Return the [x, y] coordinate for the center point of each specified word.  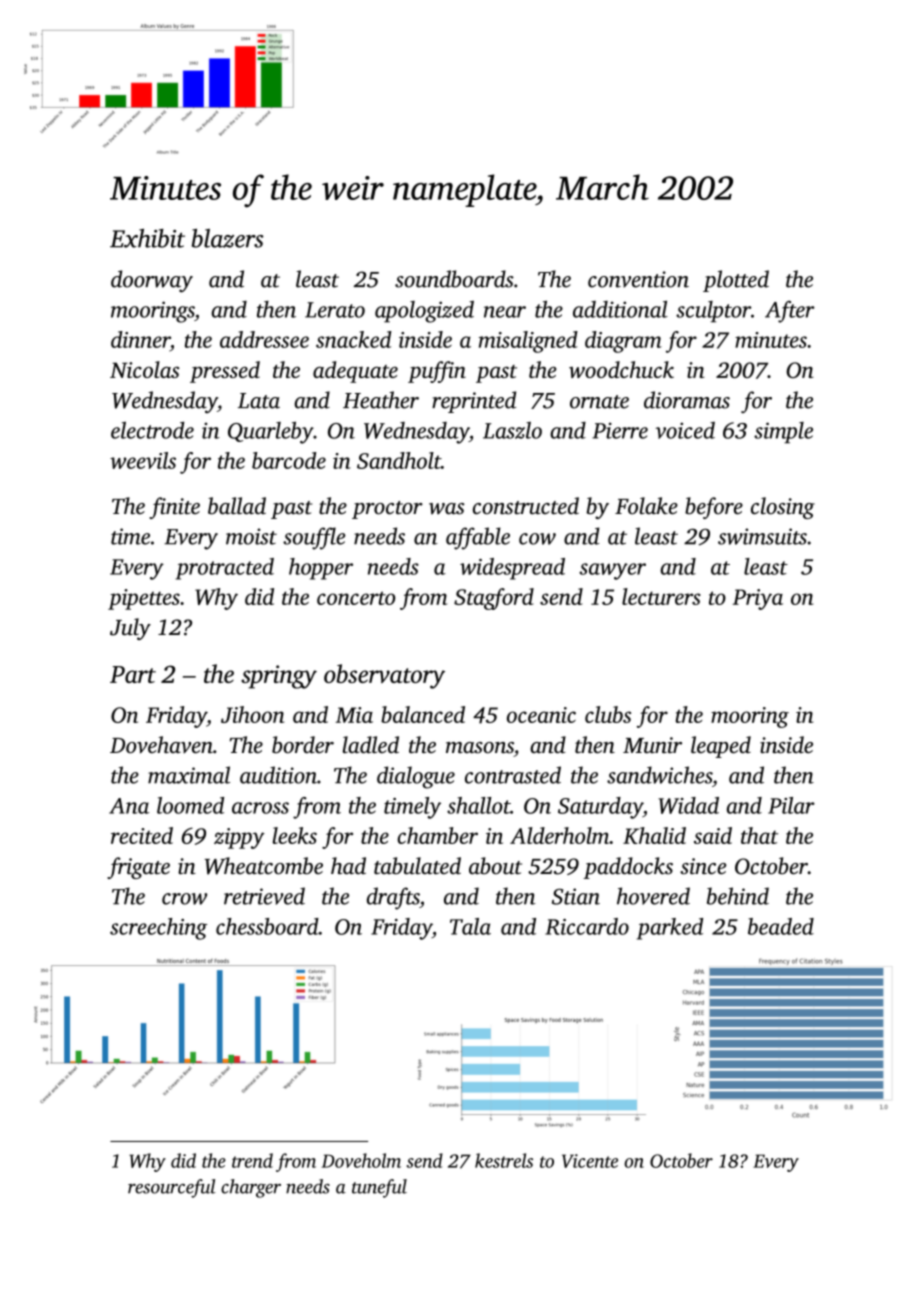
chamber [437, 835]
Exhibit [147, 238]
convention [638, 279]
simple [783, 433]
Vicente [590, 1161]
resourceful [172, 1188]
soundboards [454, 279]
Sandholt [399, 460]
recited [142, 835]
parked [670, 929]
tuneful [379, 1188]
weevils [143, 460]
